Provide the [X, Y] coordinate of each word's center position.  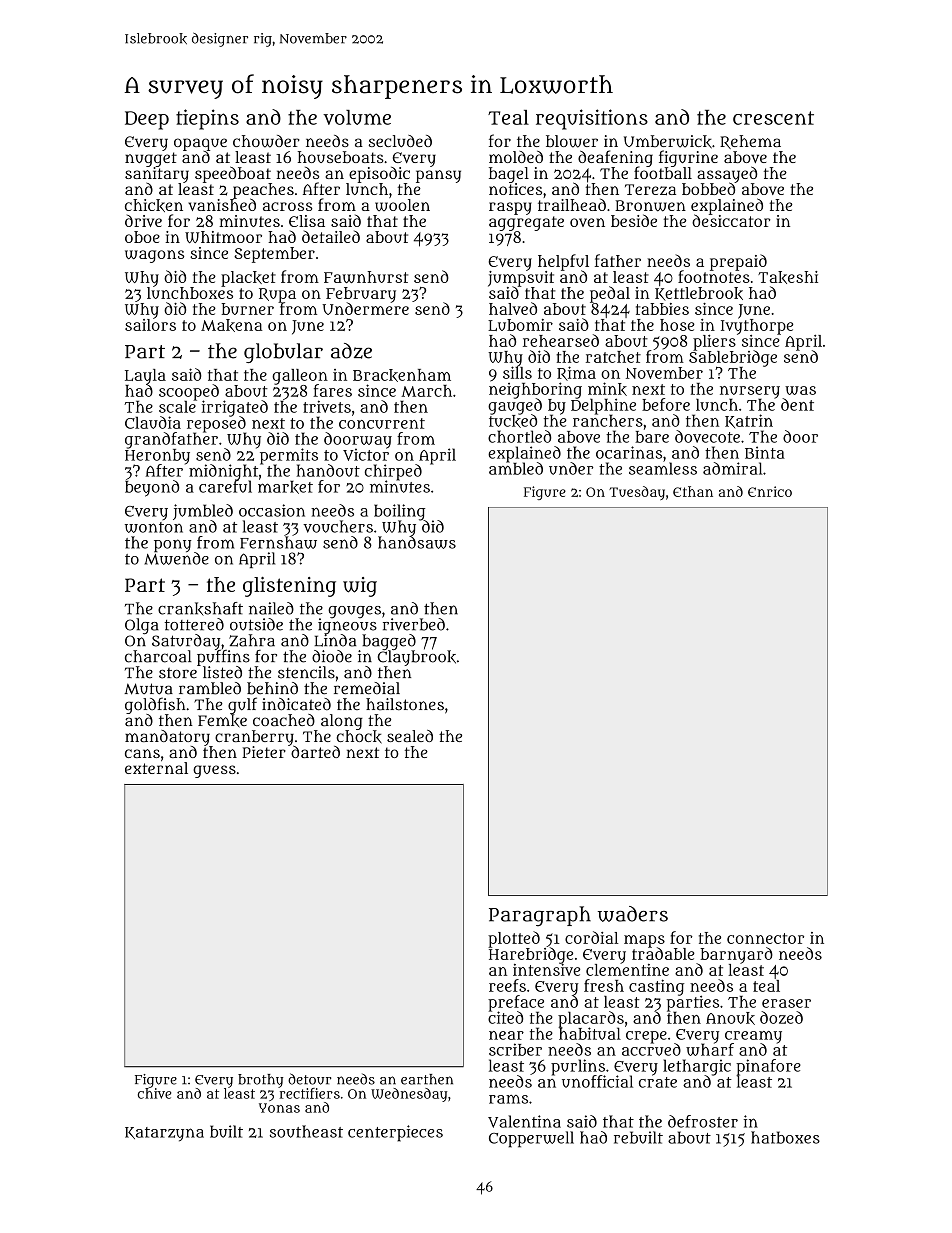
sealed [410, 736]
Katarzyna [164, 1134]
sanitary [157, 175]
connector [765, 938]
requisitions [592, 119]
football [663, 173]
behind [272, 688]
